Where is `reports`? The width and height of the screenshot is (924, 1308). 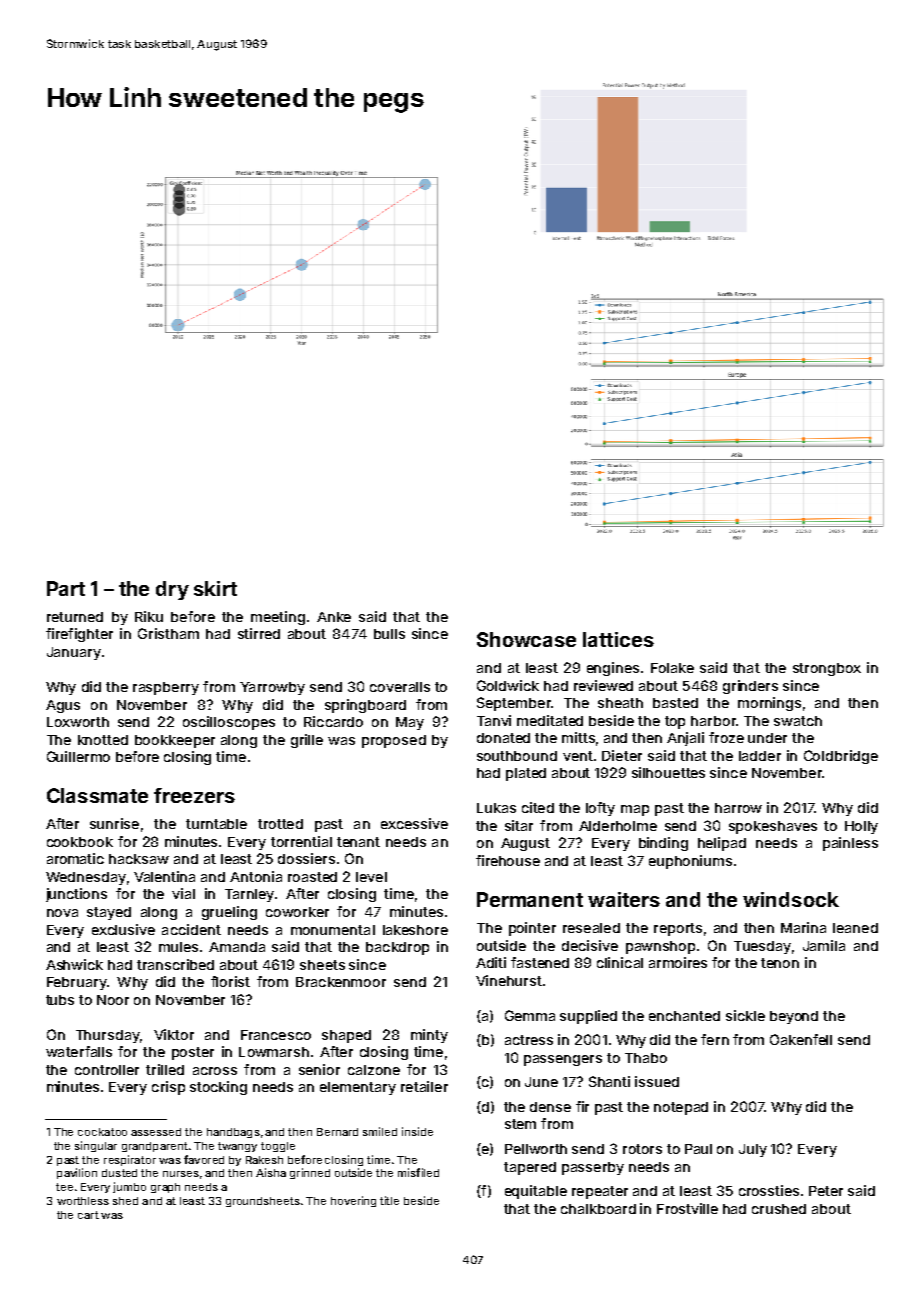
reports is located at coordinates (678, 929).
